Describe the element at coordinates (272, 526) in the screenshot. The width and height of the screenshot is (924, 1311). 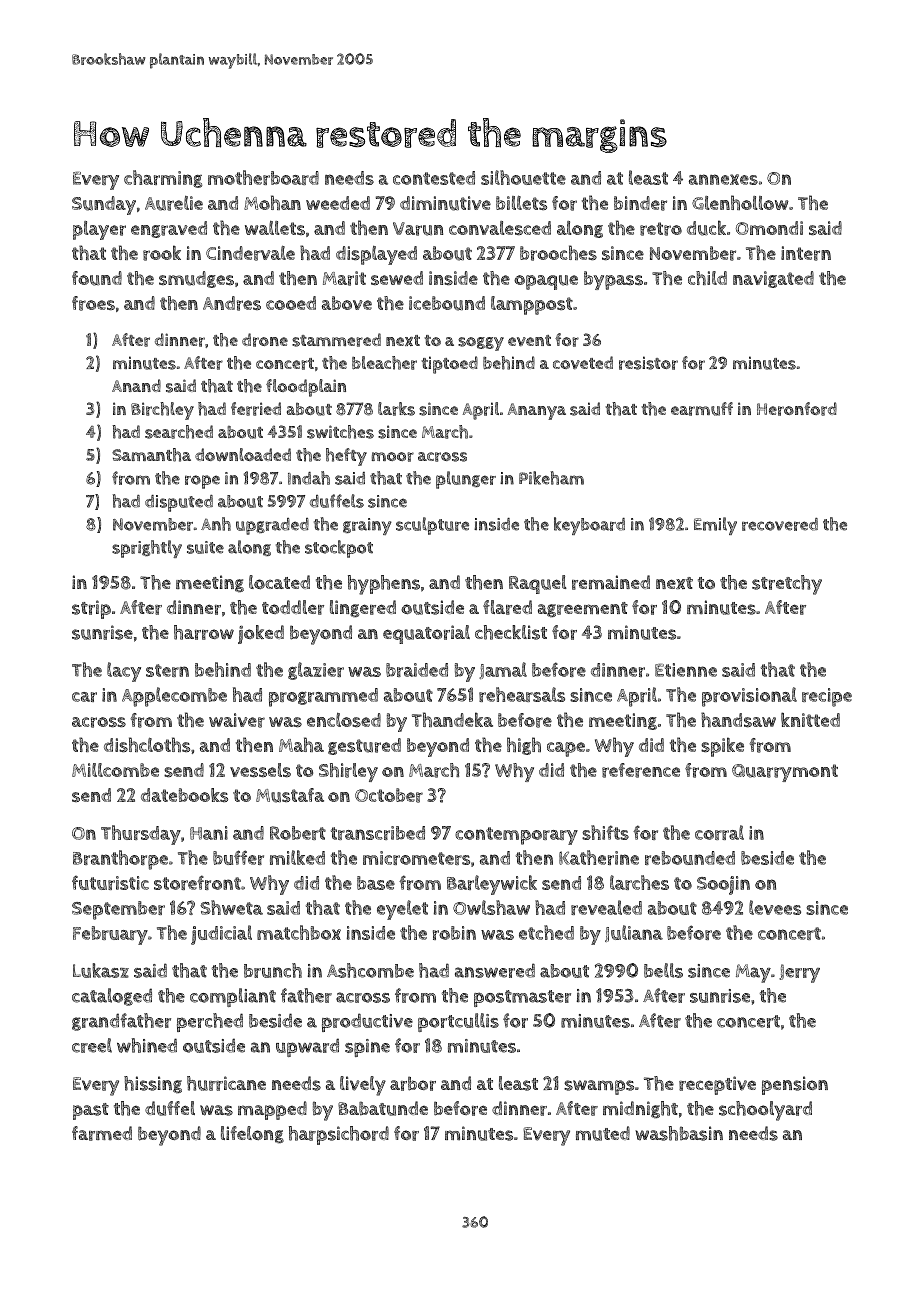
I see `upgraded` at that location.
